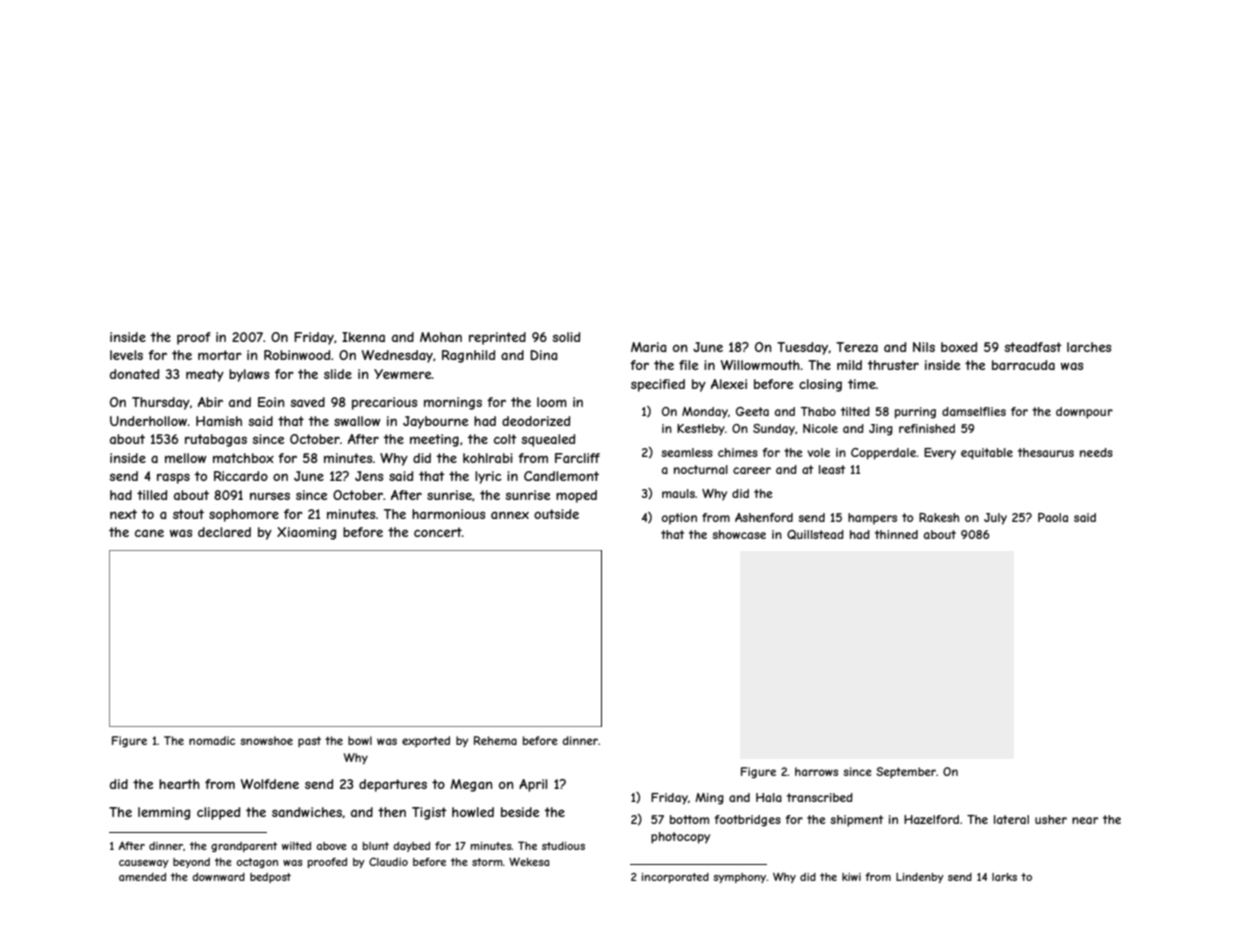  What do you see at coordinates (144, 864) in the document?
I see `causeway` at bounding box center [144, 864].
